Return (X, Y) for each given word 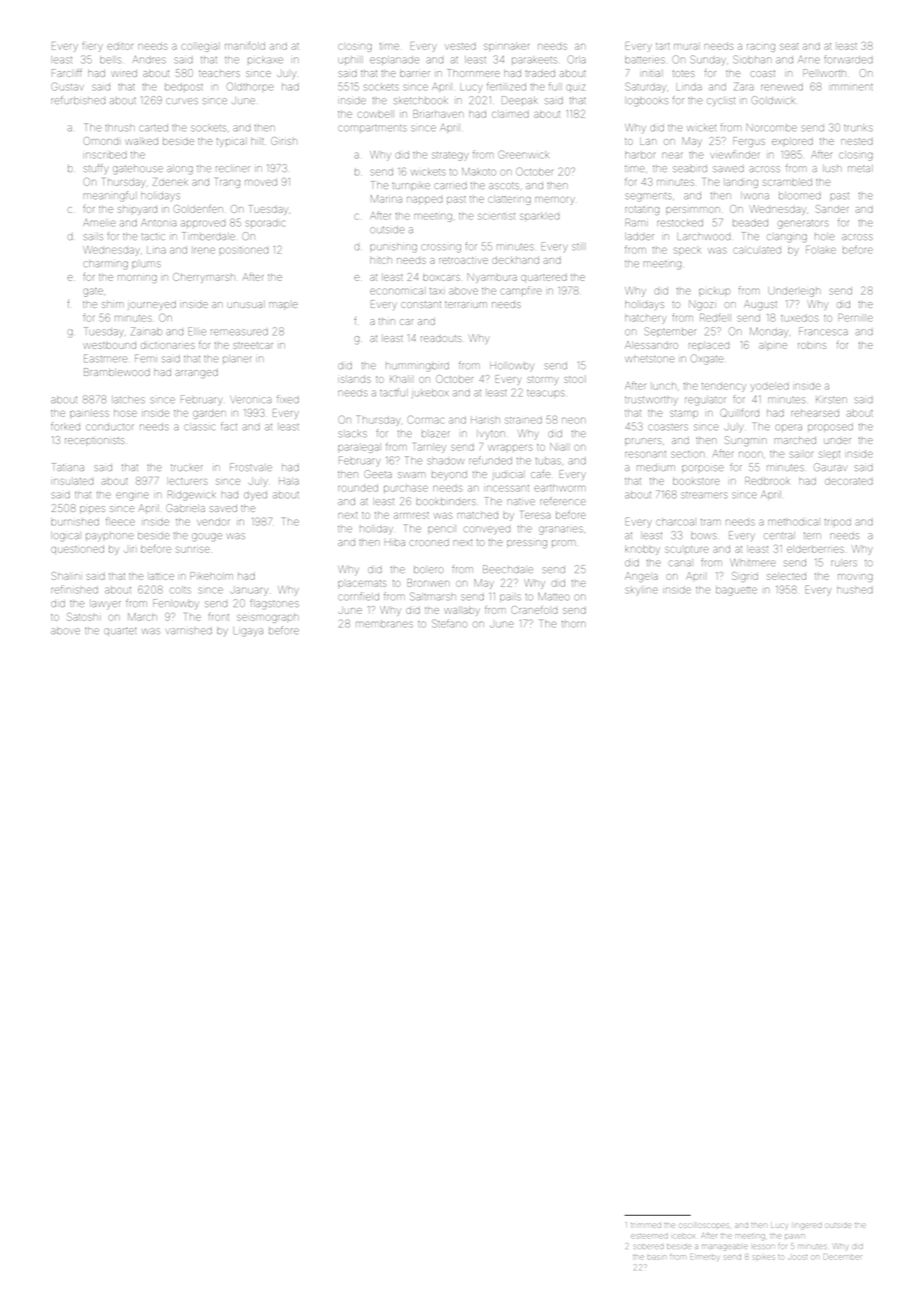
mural (686, 47)
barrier (415, 74)
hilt (257, 141)
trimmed (646, 1225)
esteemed (649, 1236)
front (219, 617)
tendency (724, 387)
